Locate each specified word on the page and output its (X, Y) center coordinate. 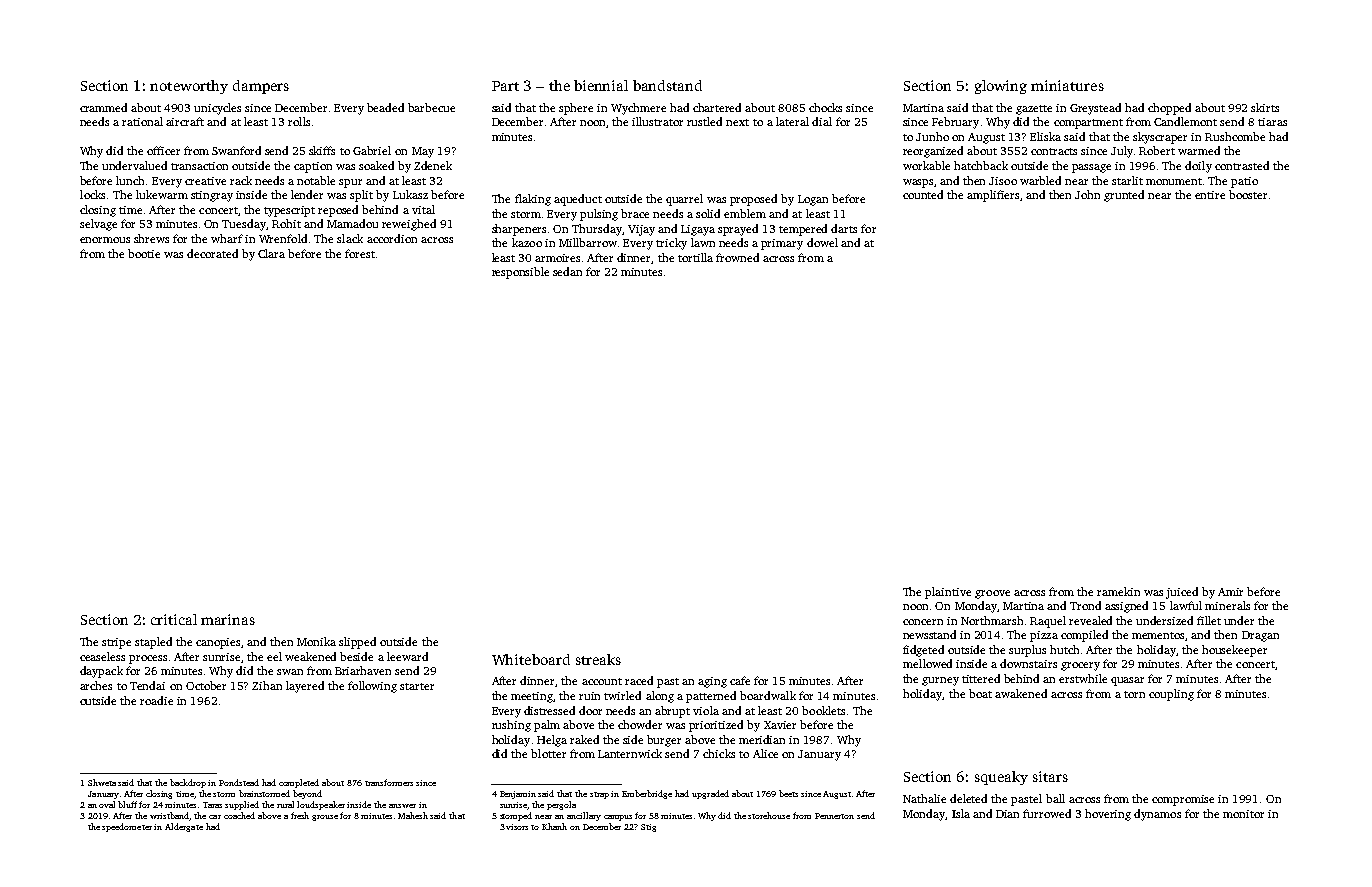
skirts (1265, 107)
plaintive (948, 593)
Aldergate (184, 827)
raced (639, 680)
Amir (1230, 592)
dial (822, 121)
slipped (357, 643)
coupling (1171, 695)
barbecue (431, 107)
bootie (144, 253)
